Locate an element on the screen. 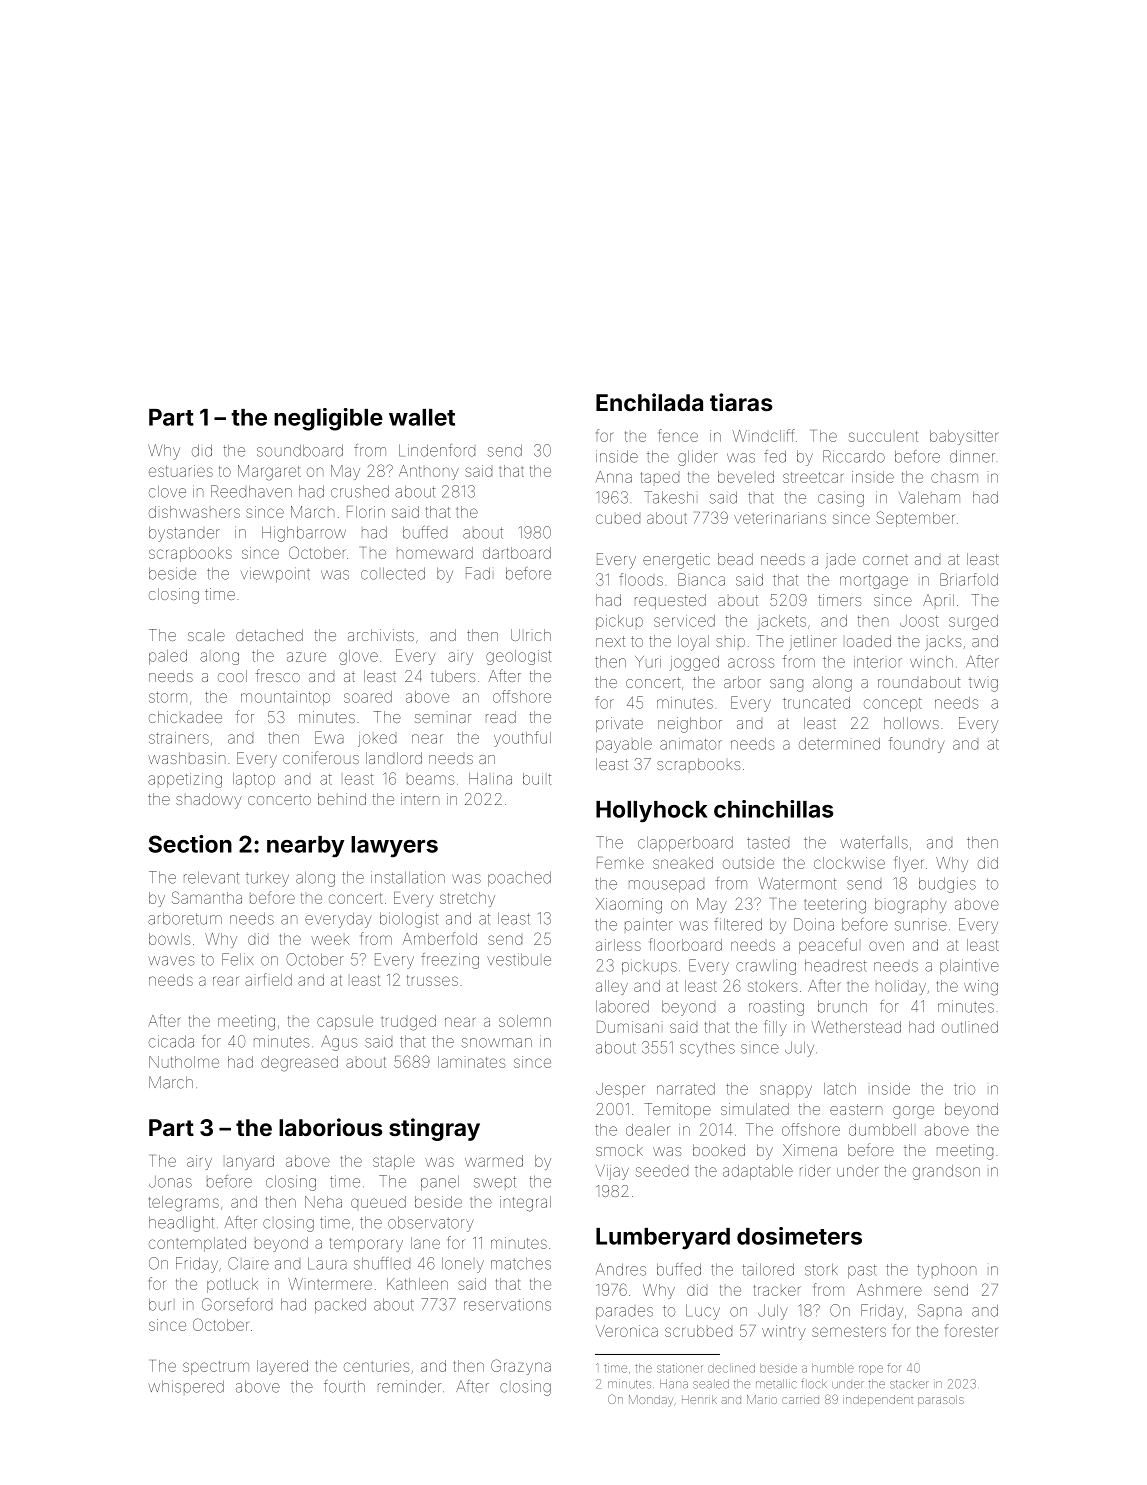 The image size is (1147, 1485). Nutholme is located at coordinates (184, 1062).
